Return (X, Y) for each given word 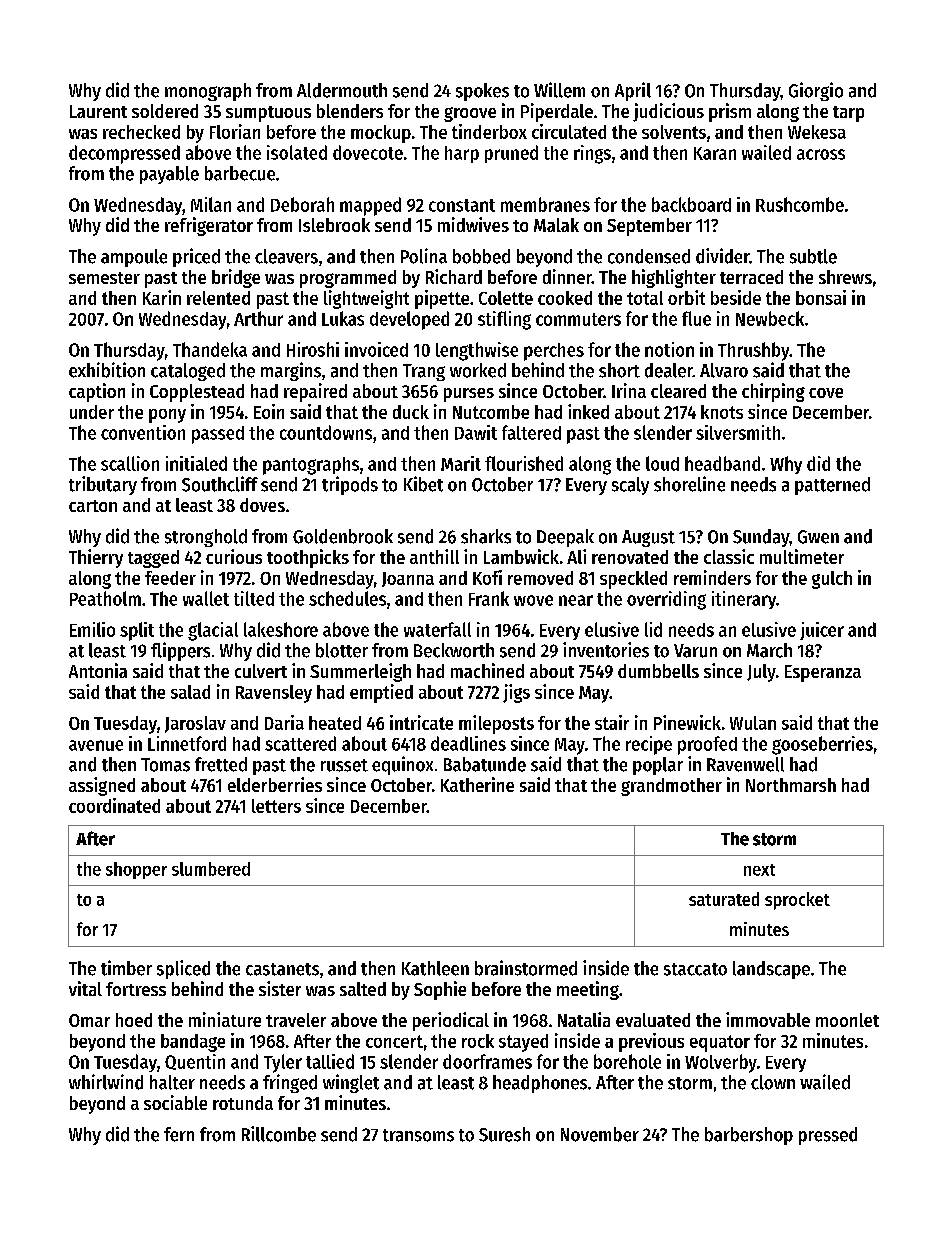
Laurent (98, 111)
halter (172, 1082)
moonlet (847, 1020)
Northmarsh (791, 785)
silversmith (738, 432)
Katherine (477, 784)
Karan (715, 153)
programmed (348, 279)
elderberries (275, 784)
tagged (153, 559)
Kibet (423, 484)
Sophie (440, 990)
